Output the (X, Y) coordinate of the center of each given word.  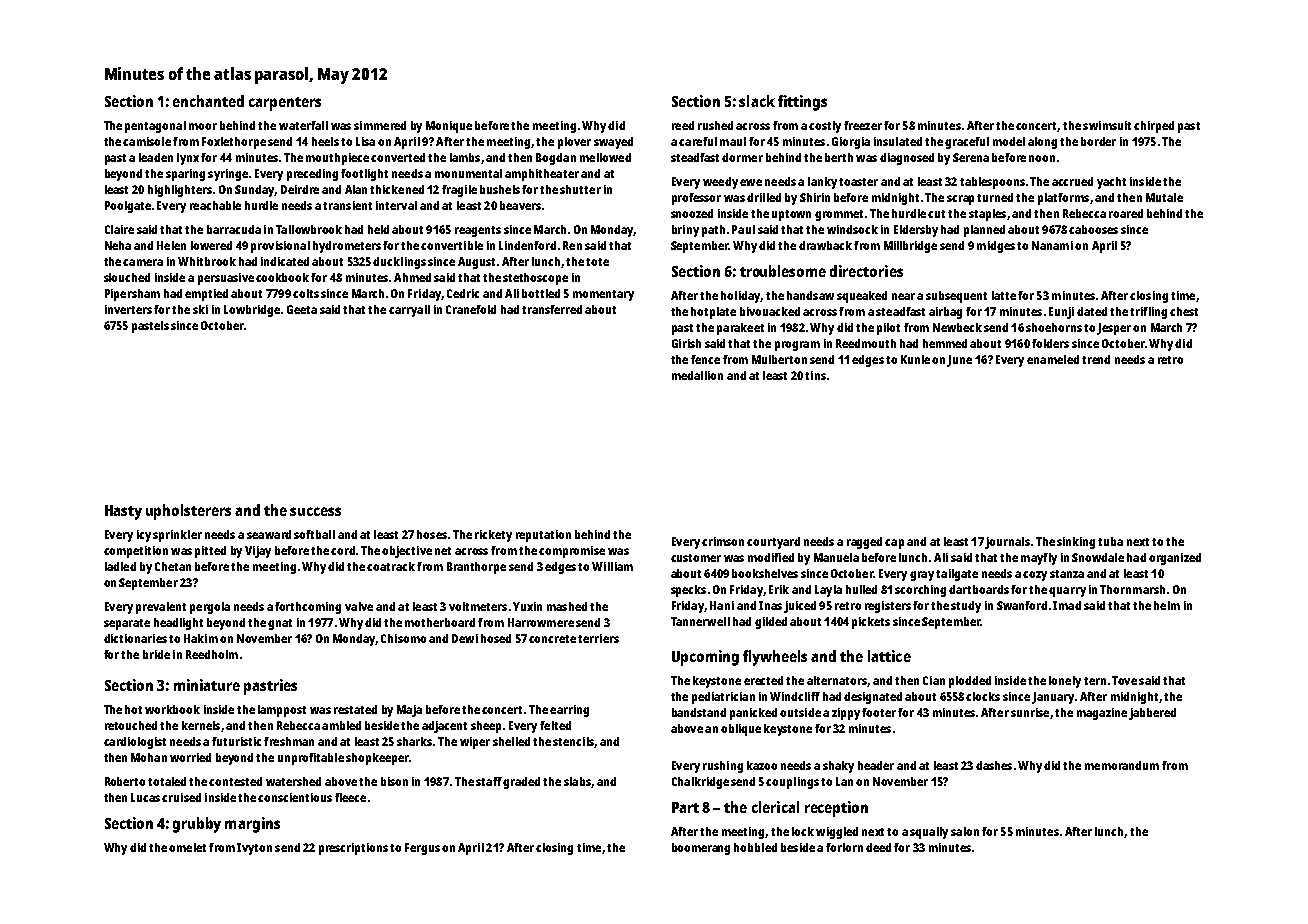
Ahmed (412, 277)
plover (574, 143)
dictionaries (135, 638)
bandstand (699, 712)
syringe (228, 175)
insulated (898, 141)
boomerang (701, 849)
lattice (889, 656)
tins (815, 375)
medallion (697, 375)
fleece (350, 797)
